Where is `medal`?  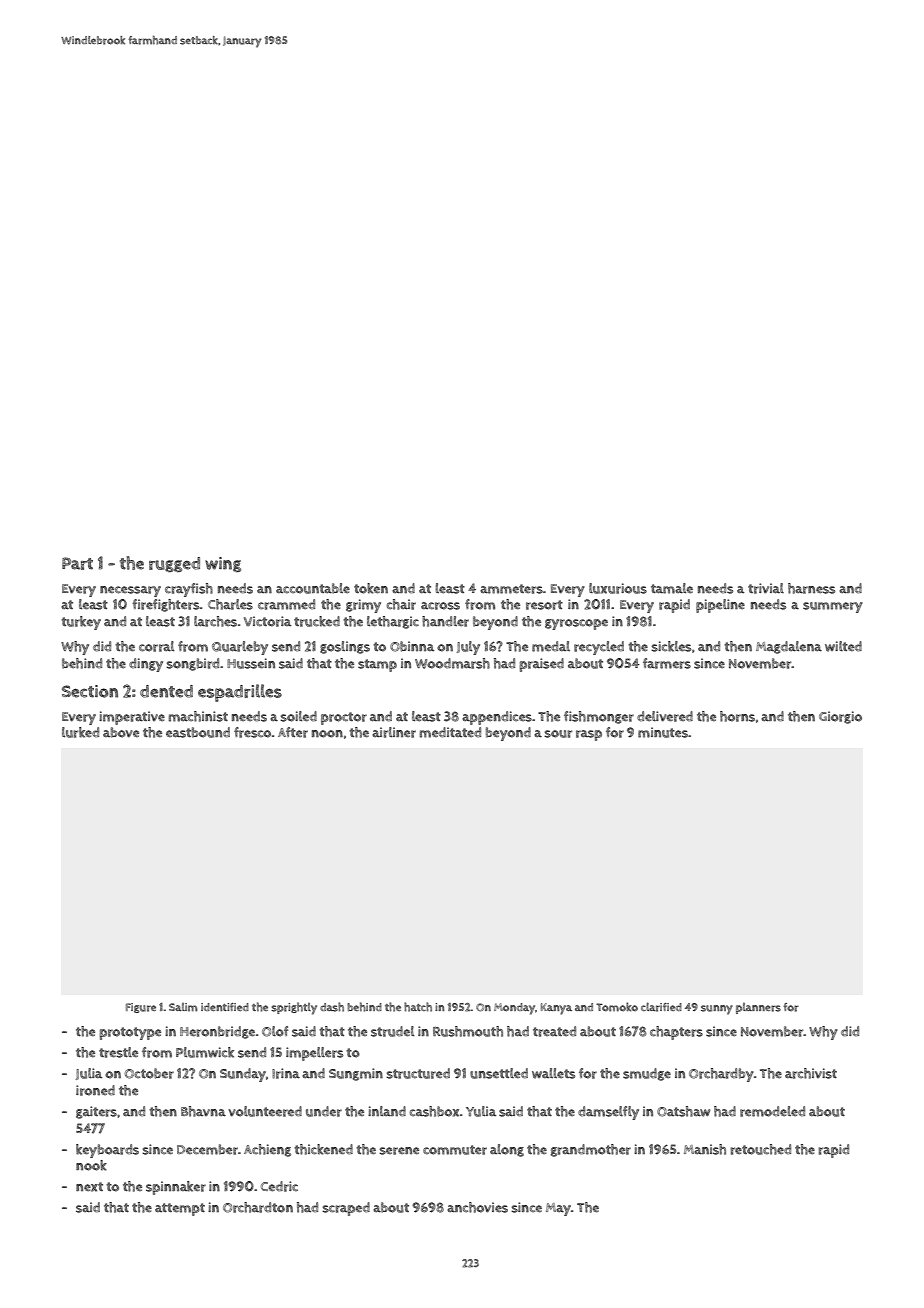 medal is located at coordinates (551, 646).
